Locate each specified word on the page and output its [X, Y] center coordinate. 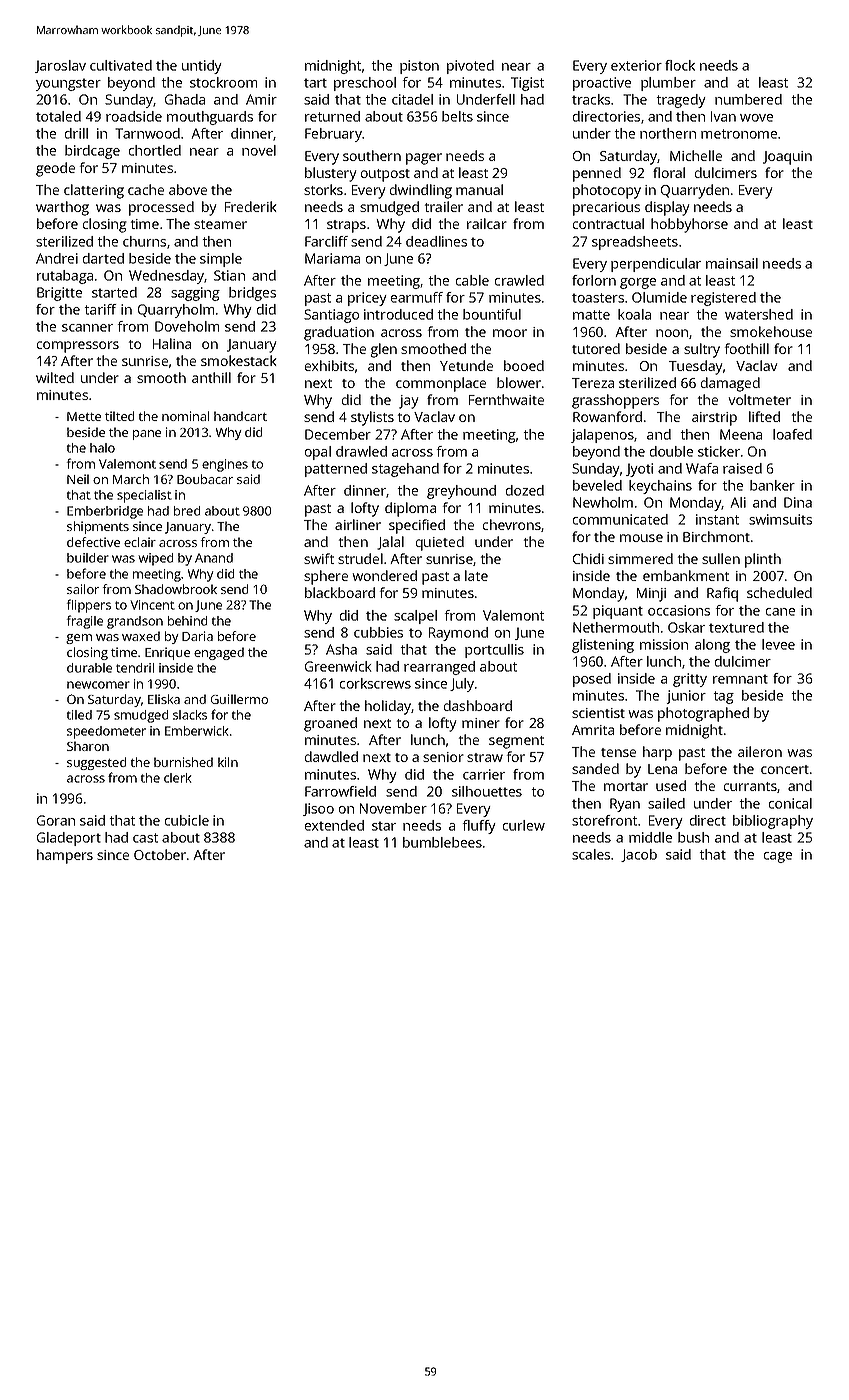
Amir [261, 99]
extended [334, 825]
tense [618, 752]
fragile [85, 622]
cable [472, 280]
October [160, 854]
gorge [638, 283]
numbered [748, 99]
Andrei [57, 258]
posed [592, 680]
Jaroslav [60, 66]
